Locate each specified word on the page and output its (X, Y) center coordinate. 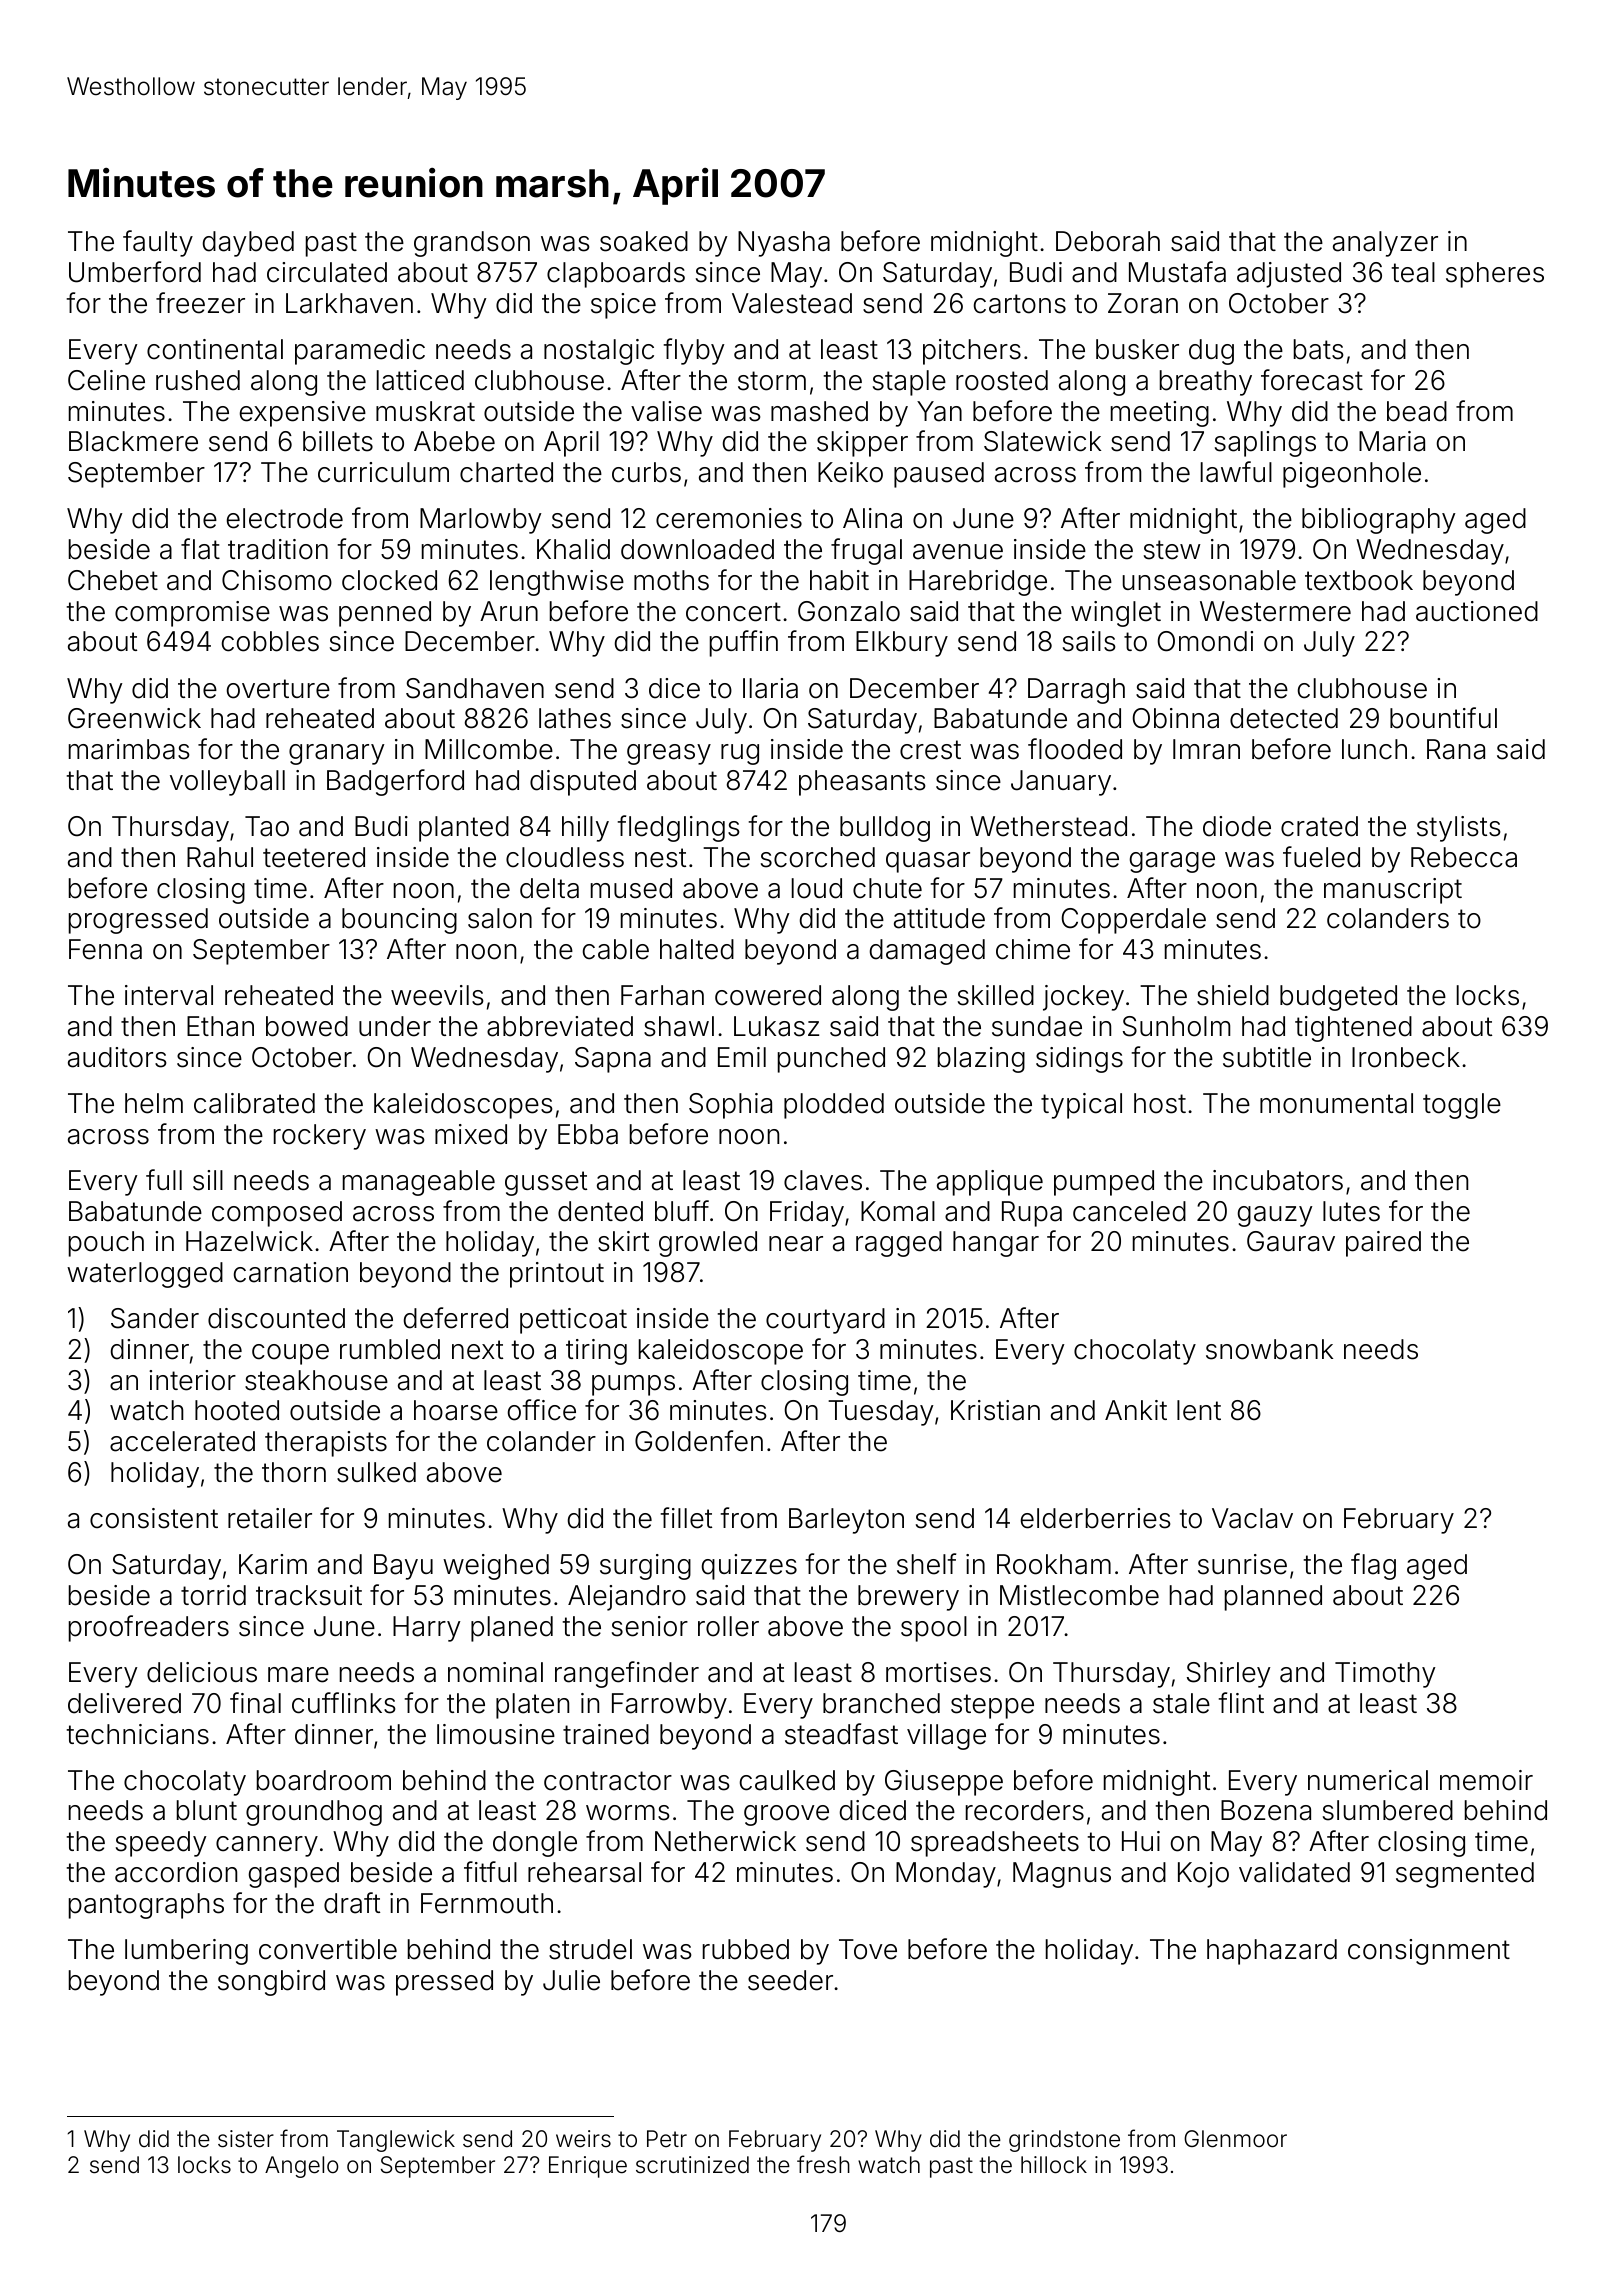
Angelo (302, 2167)
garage (1172, 862)
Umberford (135, 272)
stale (1181, 1703)
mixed (471, 1134)
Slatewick (1042, 441)
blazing (981, 1060)
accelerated (182, 1441)
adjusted (1289, 275)
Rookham (1054, 1564)
